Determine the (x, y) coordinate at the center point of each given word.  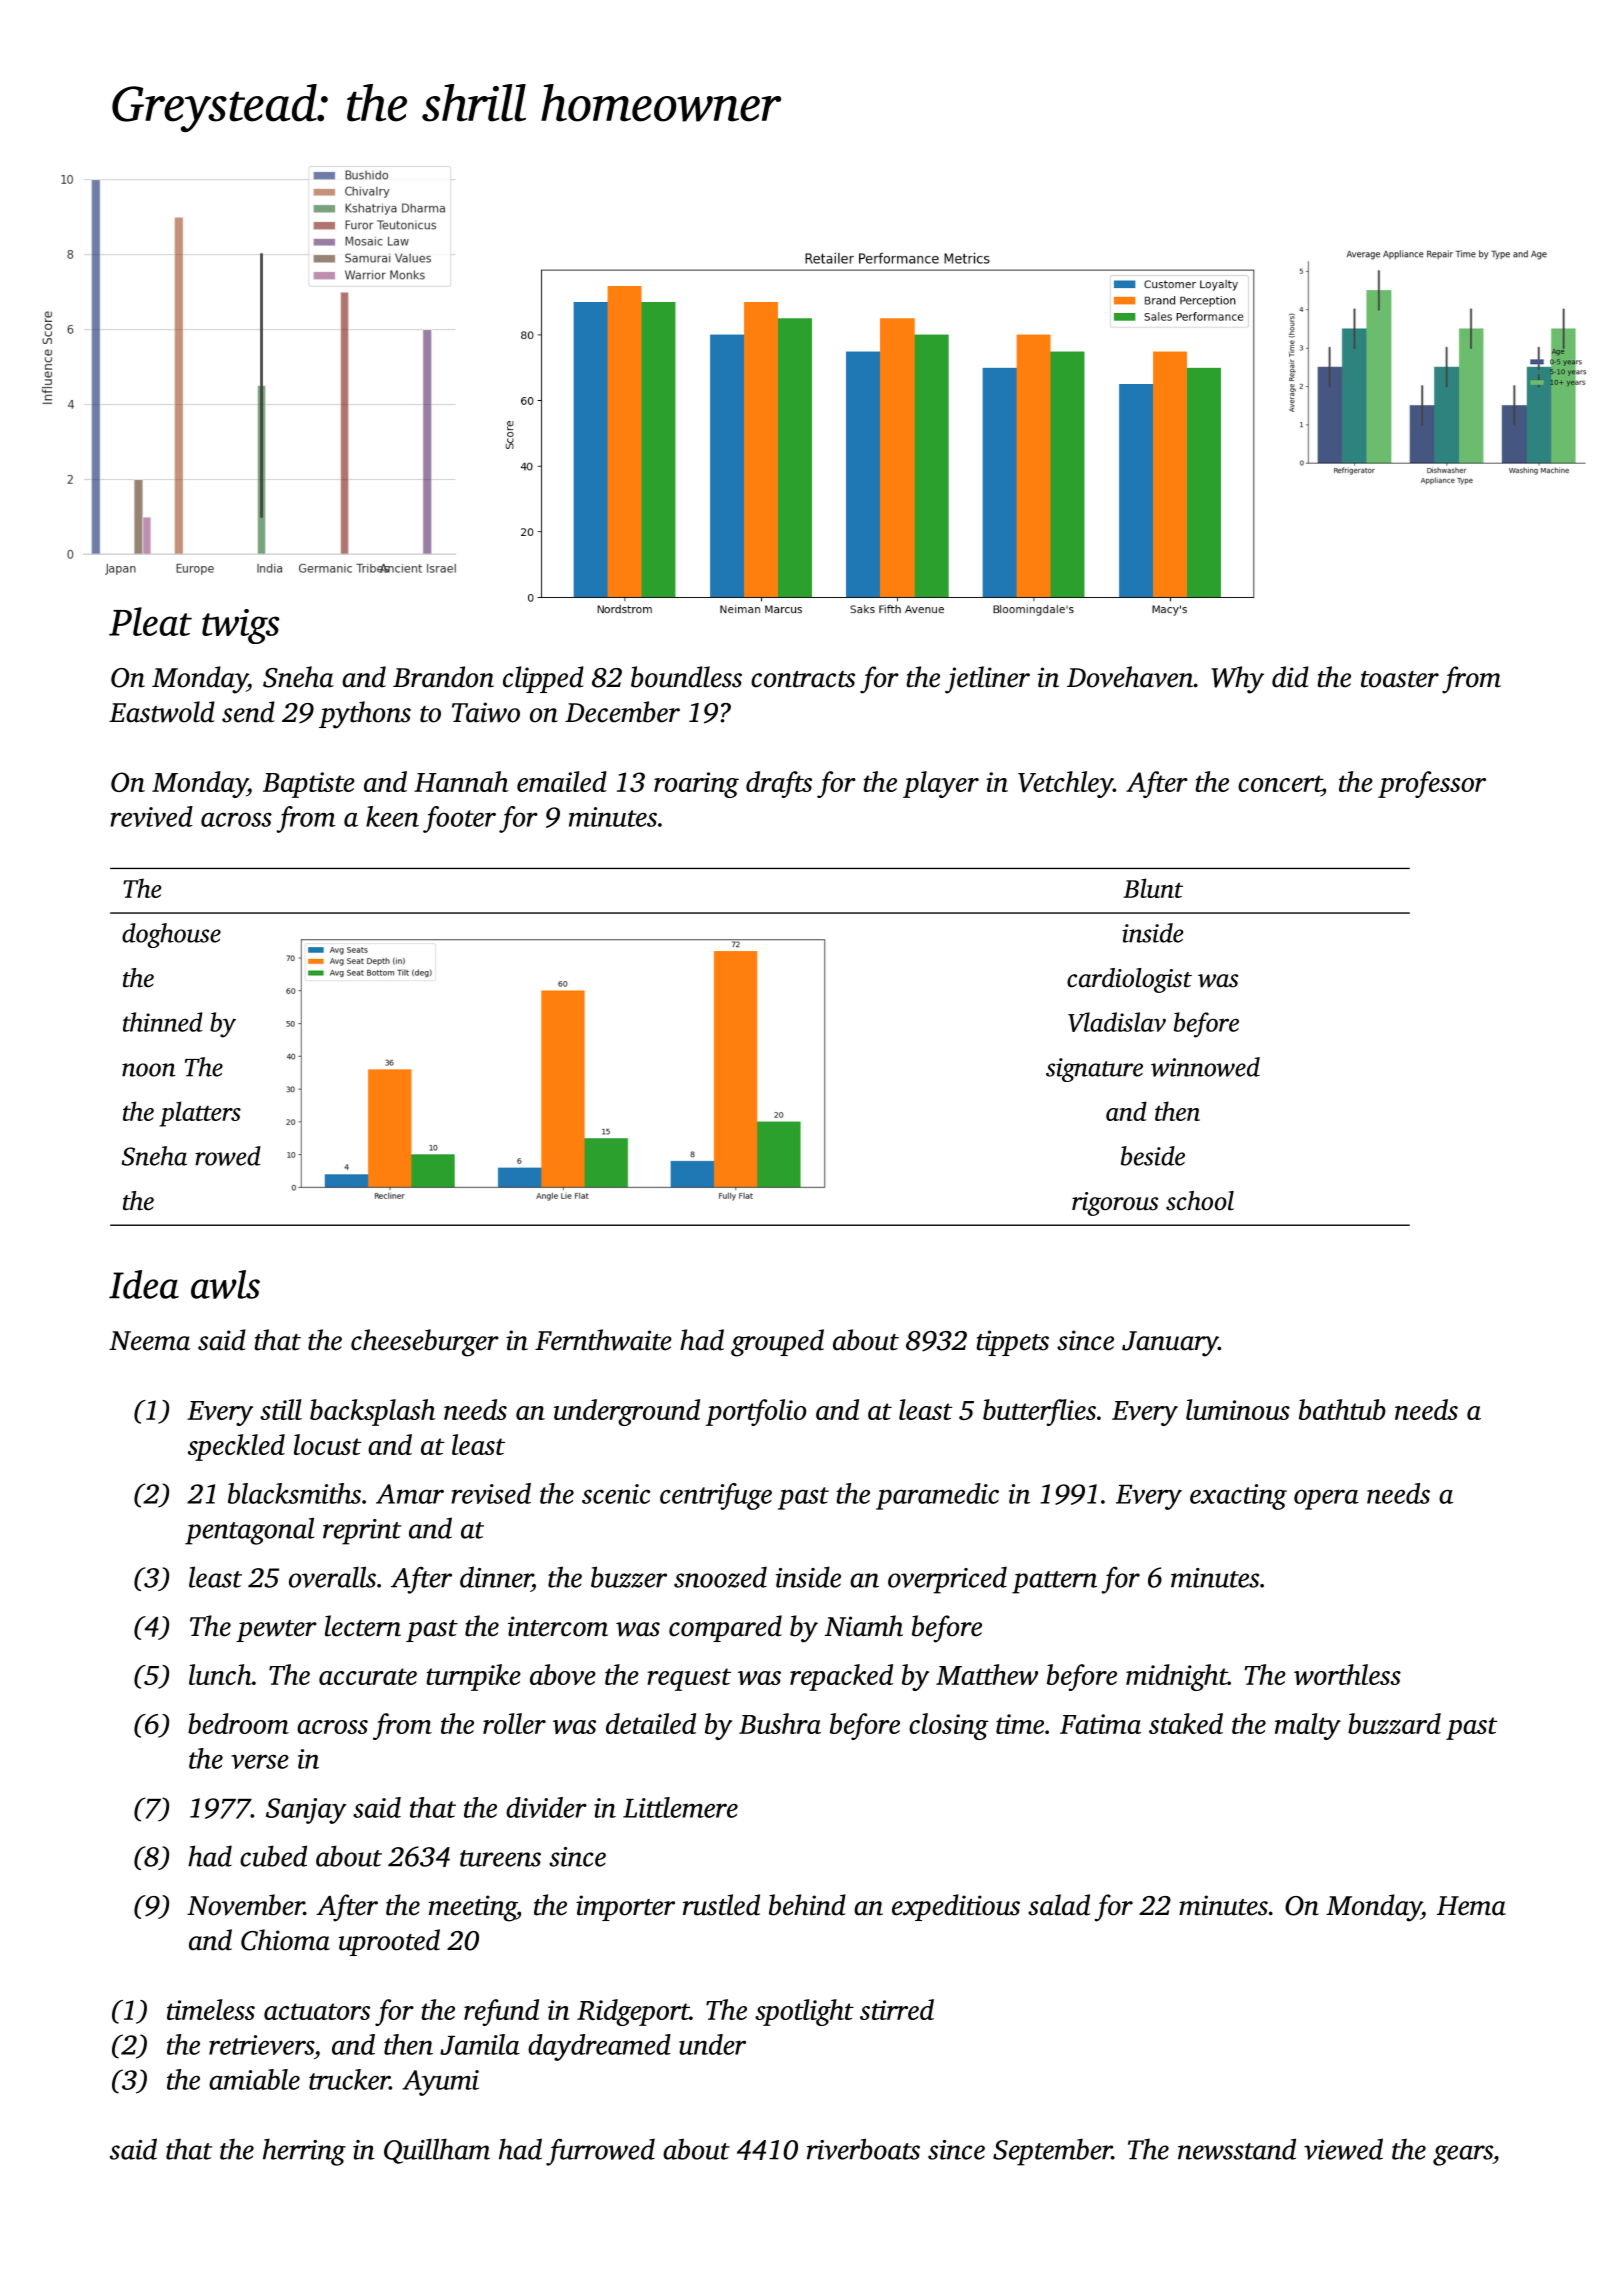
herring (304, 2152)
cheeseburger (425, 1343)
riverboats (863, 2149)
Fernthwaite (603, 1340)
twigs (240, 626)
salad (1059, 1905)
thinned (163, 1022)
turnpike (473, 1677)
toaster (1400, 679)
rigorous (1115, 1204)
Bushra (780, 1723)
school (1200, 1201)
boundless (686, 677)
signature (1094, 1070)
